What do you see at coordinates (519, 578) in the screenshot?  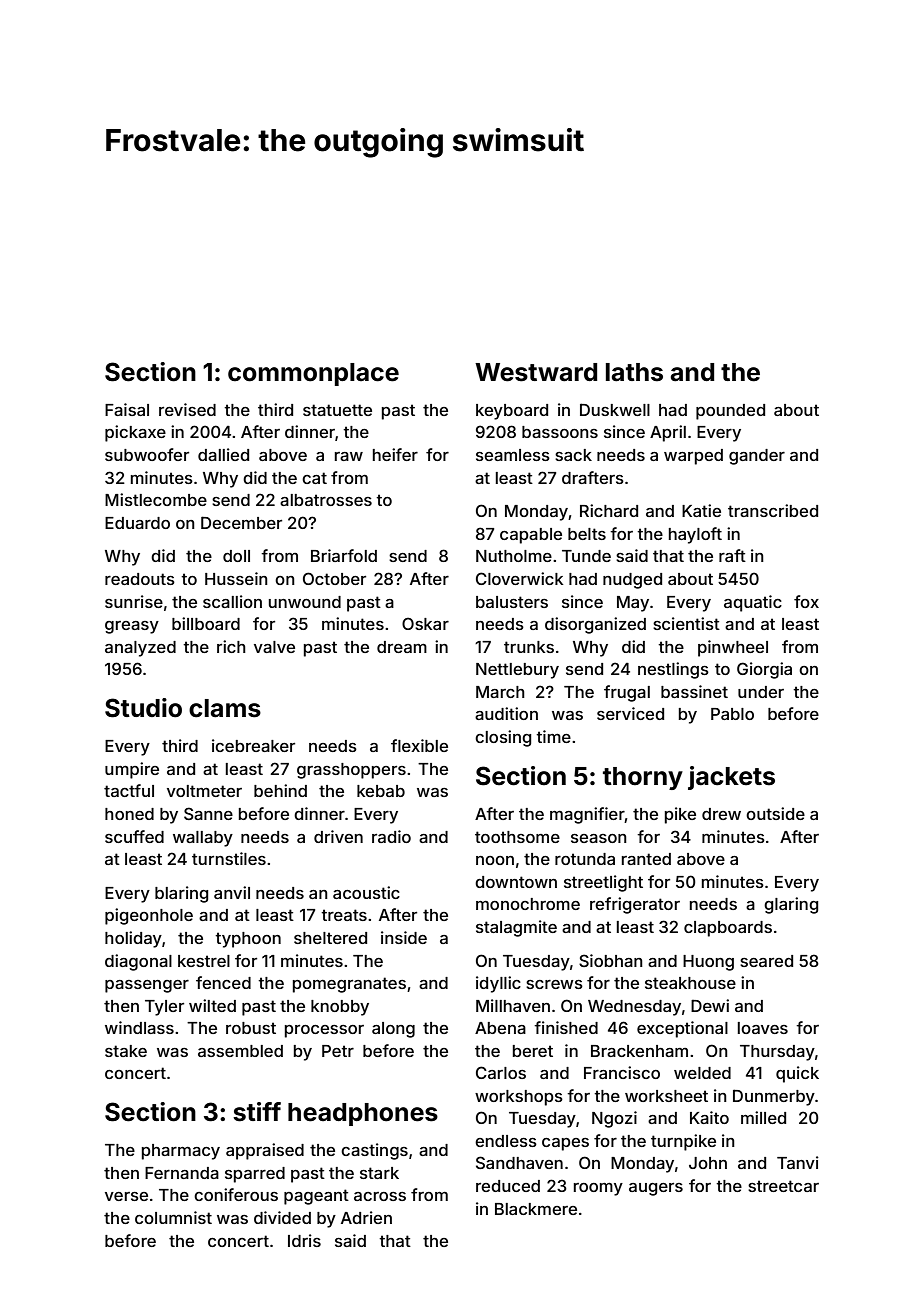 I see `Cloverwick` at bounding box center [519, 578].
